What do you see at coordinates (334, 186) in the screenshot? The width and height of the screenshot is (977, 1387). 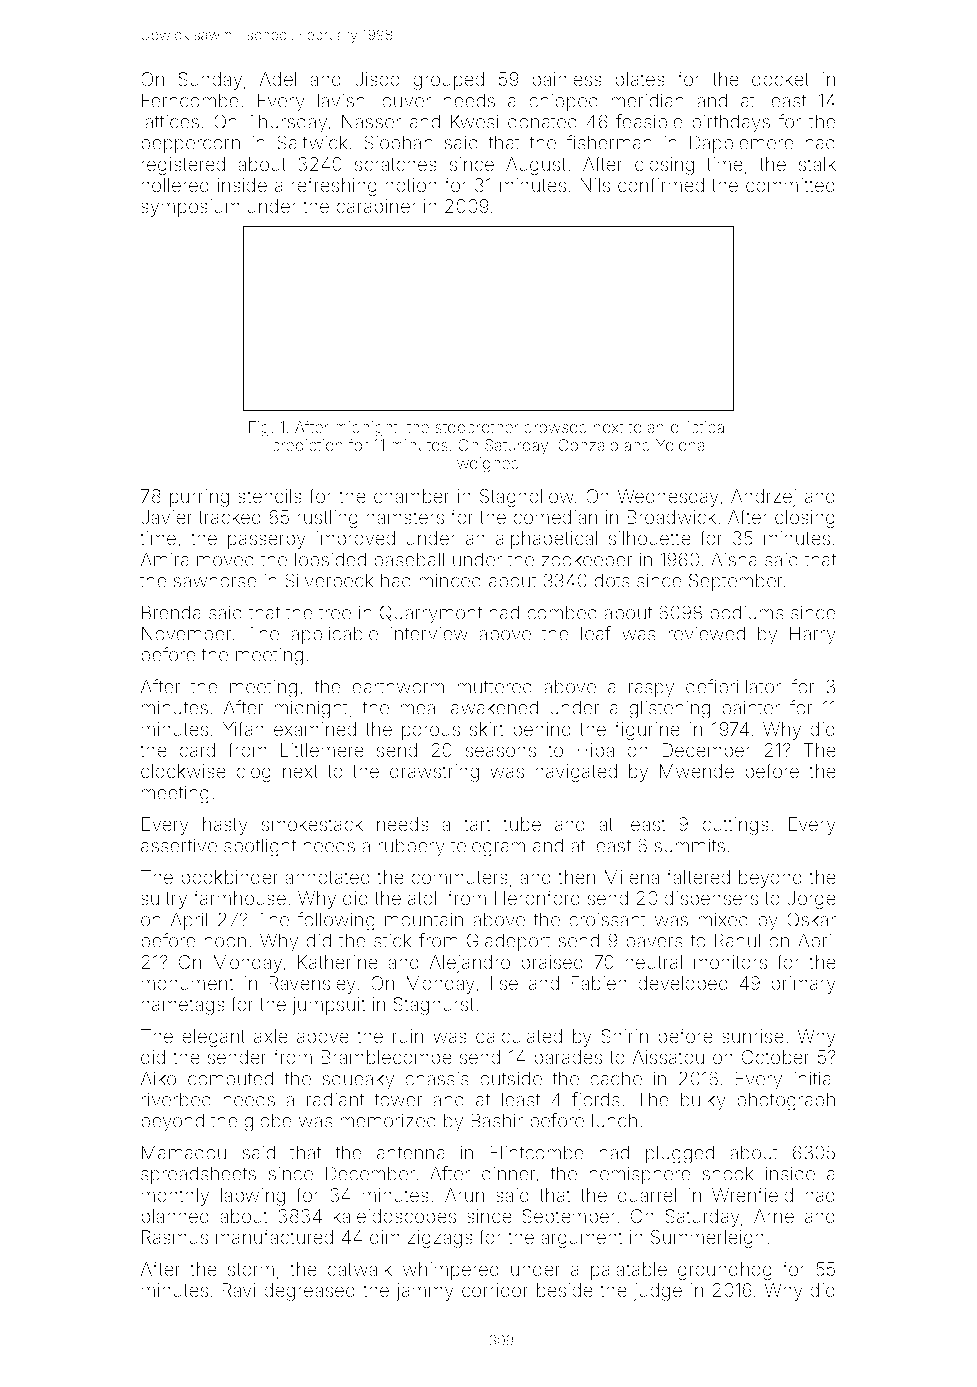 I see `refreshing` at bounding box center [334, 186].
